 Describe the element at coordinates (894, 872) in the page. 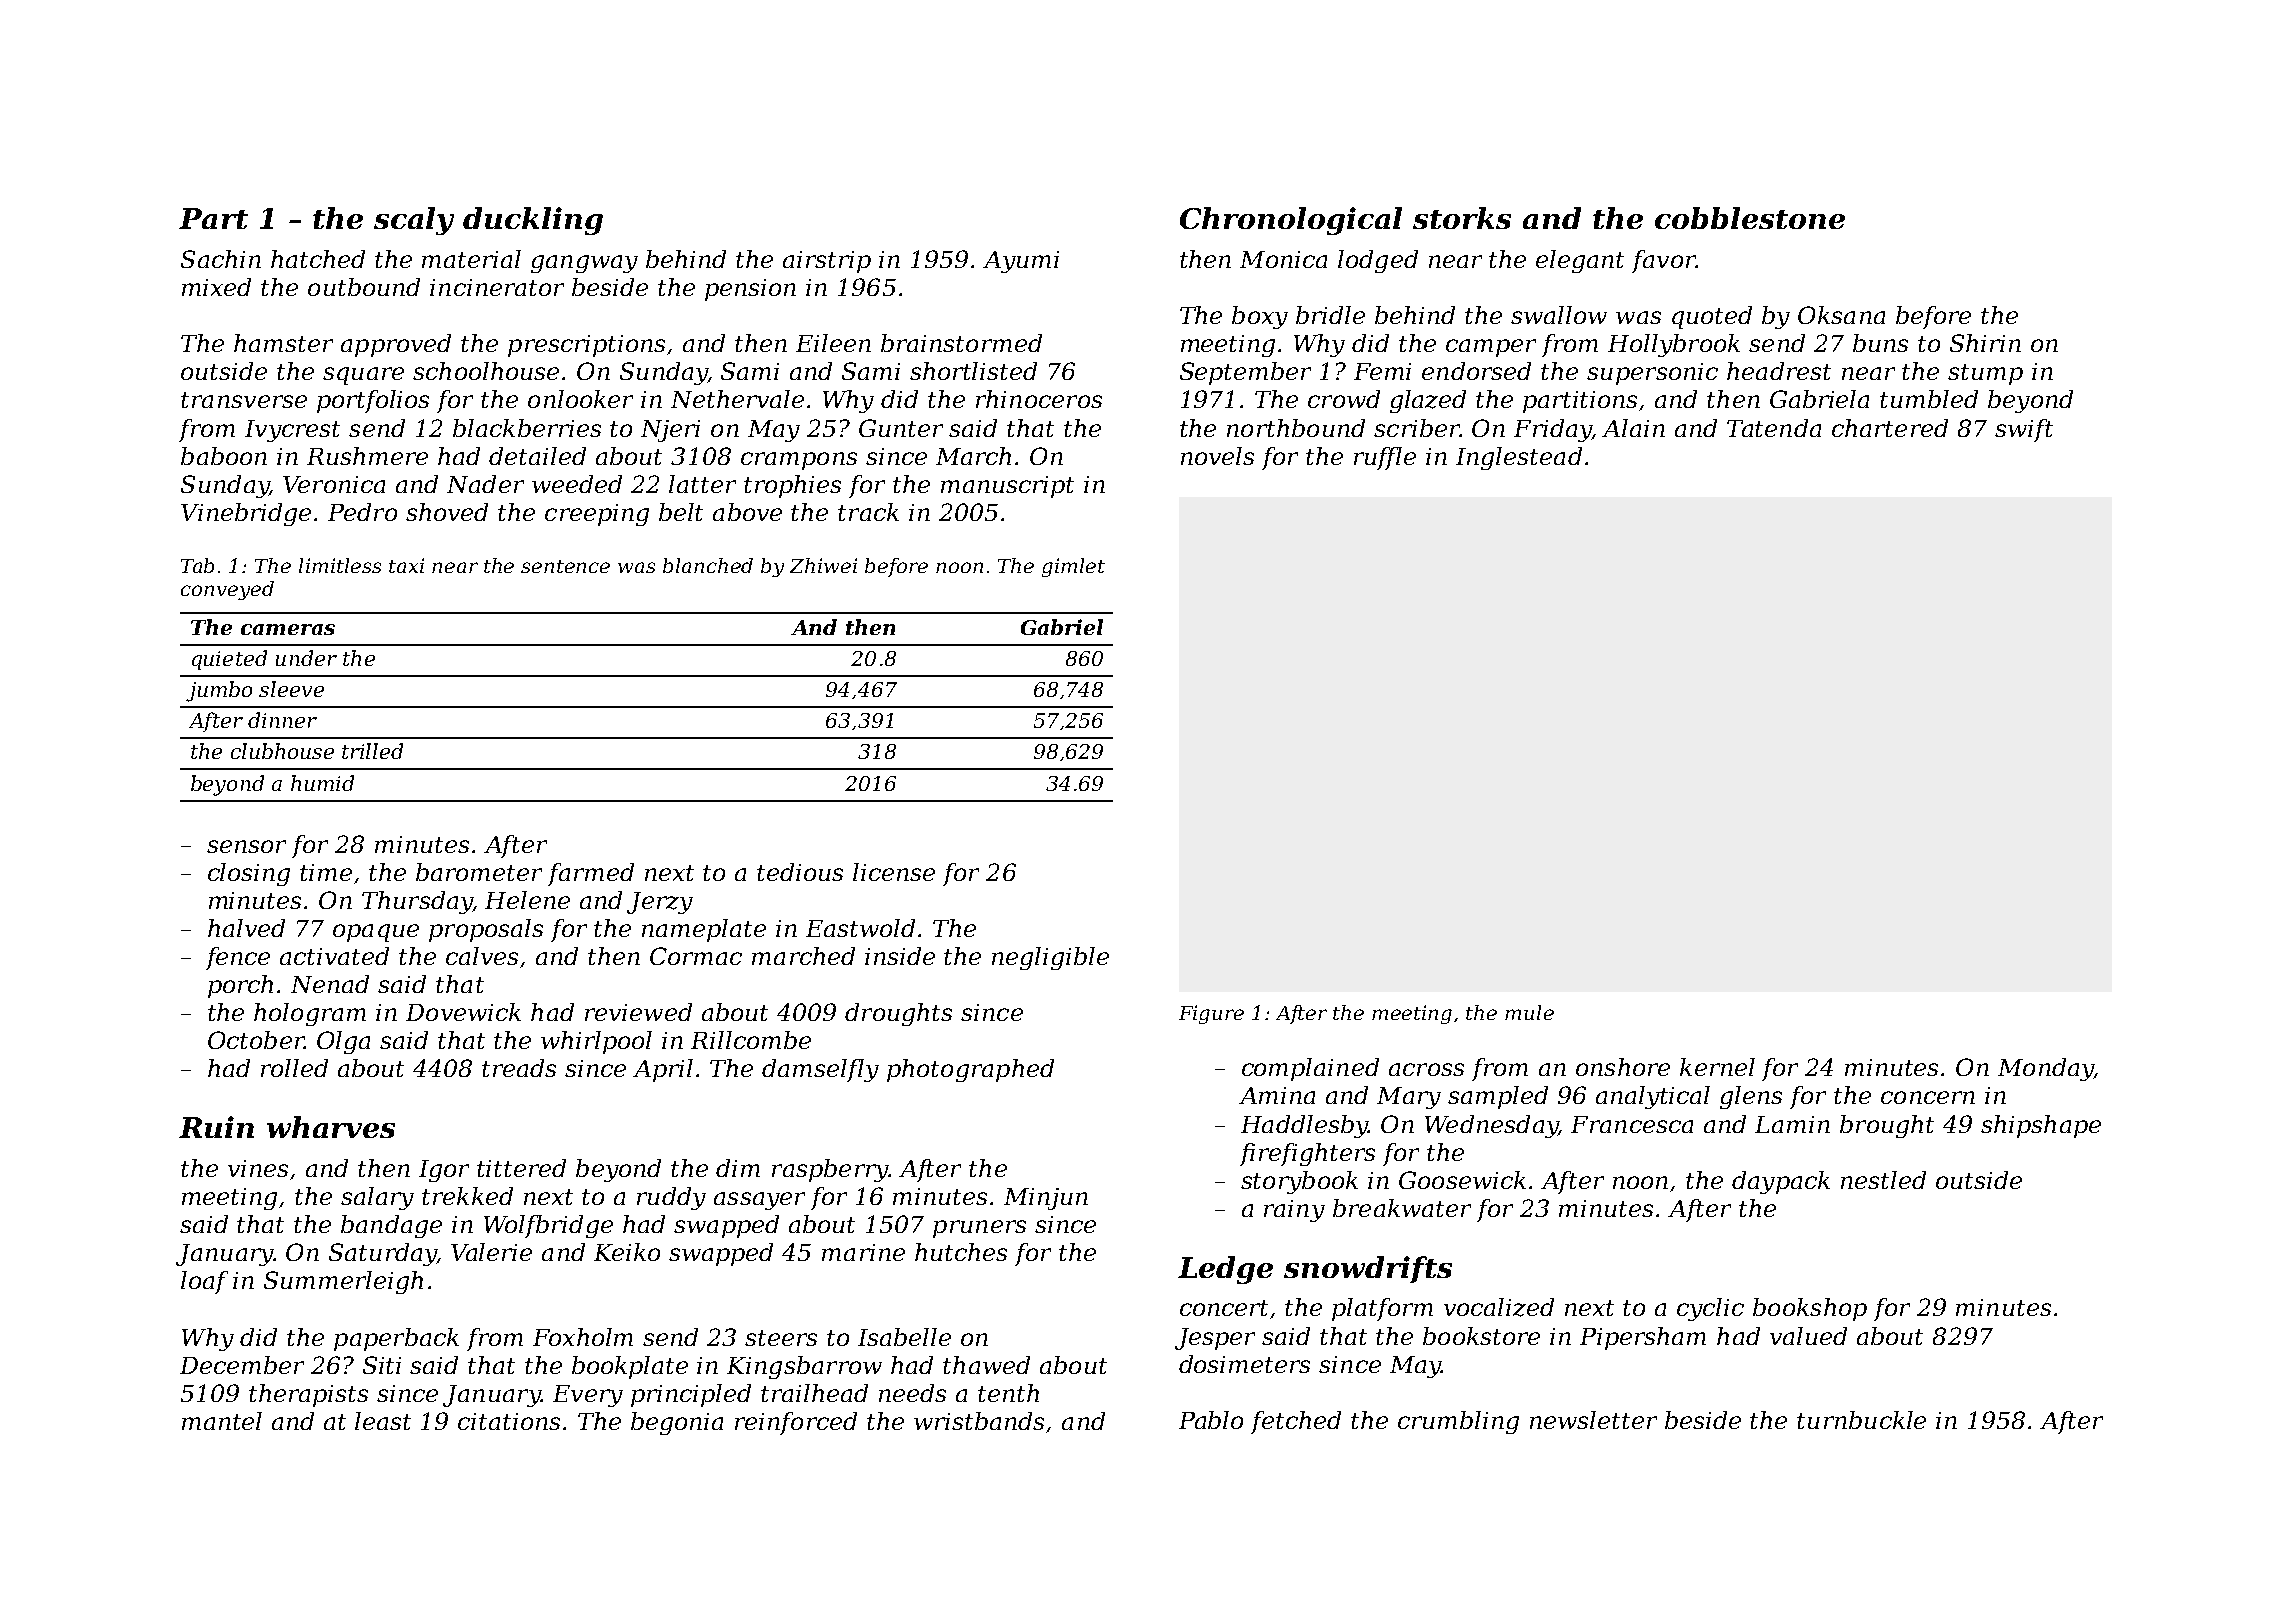

I see `license` at that location.
